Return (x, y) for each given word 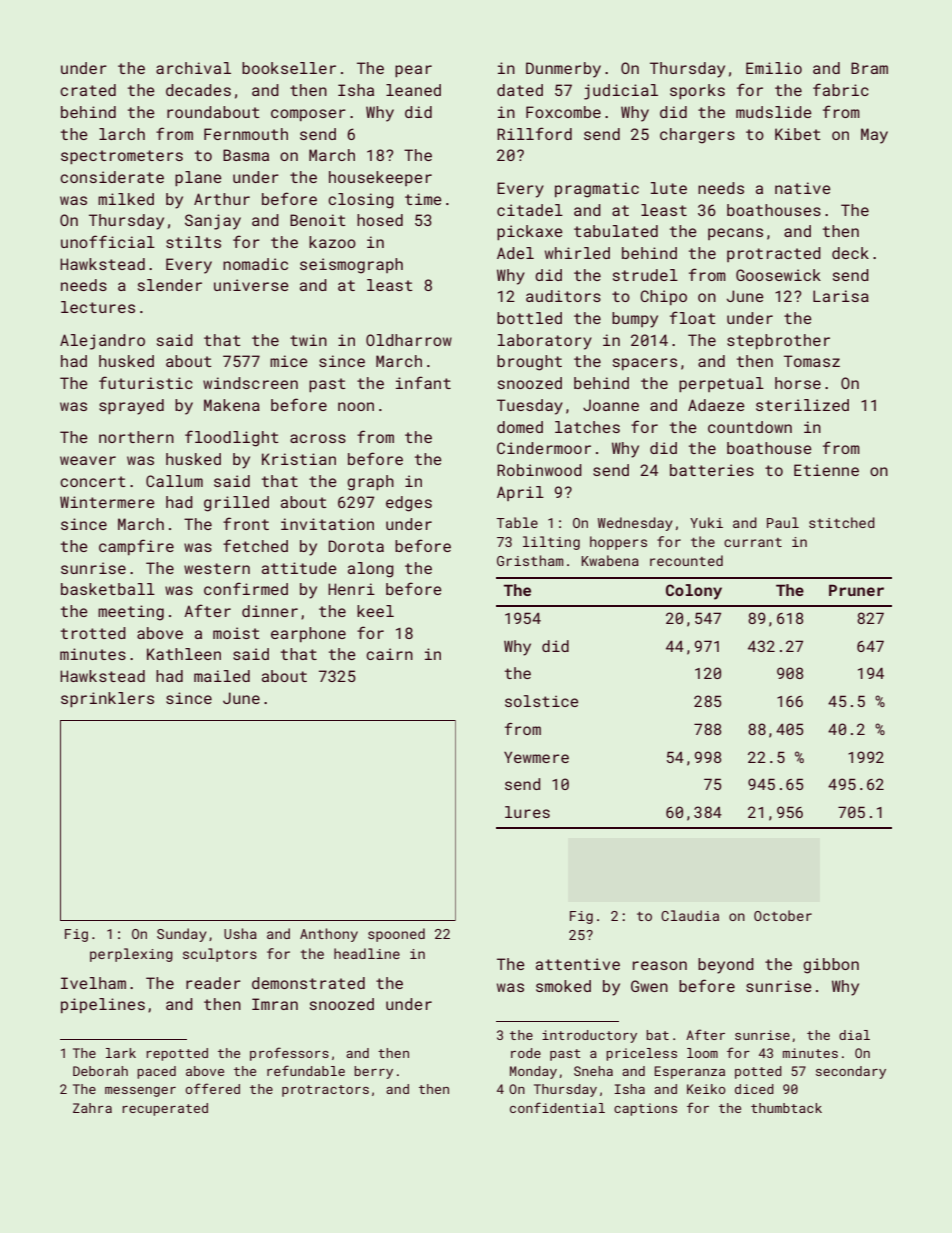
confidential (557, 1107)
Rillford (534, 133)
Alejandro (102, 342)
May (874, 136)
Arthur (222, 199)
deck (850, 253)
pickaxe (530, 232)
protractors (325, 1091)
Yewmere (536, 757)
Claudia (690, 915)
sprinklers (107, 699)
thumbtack (786, 1108)
